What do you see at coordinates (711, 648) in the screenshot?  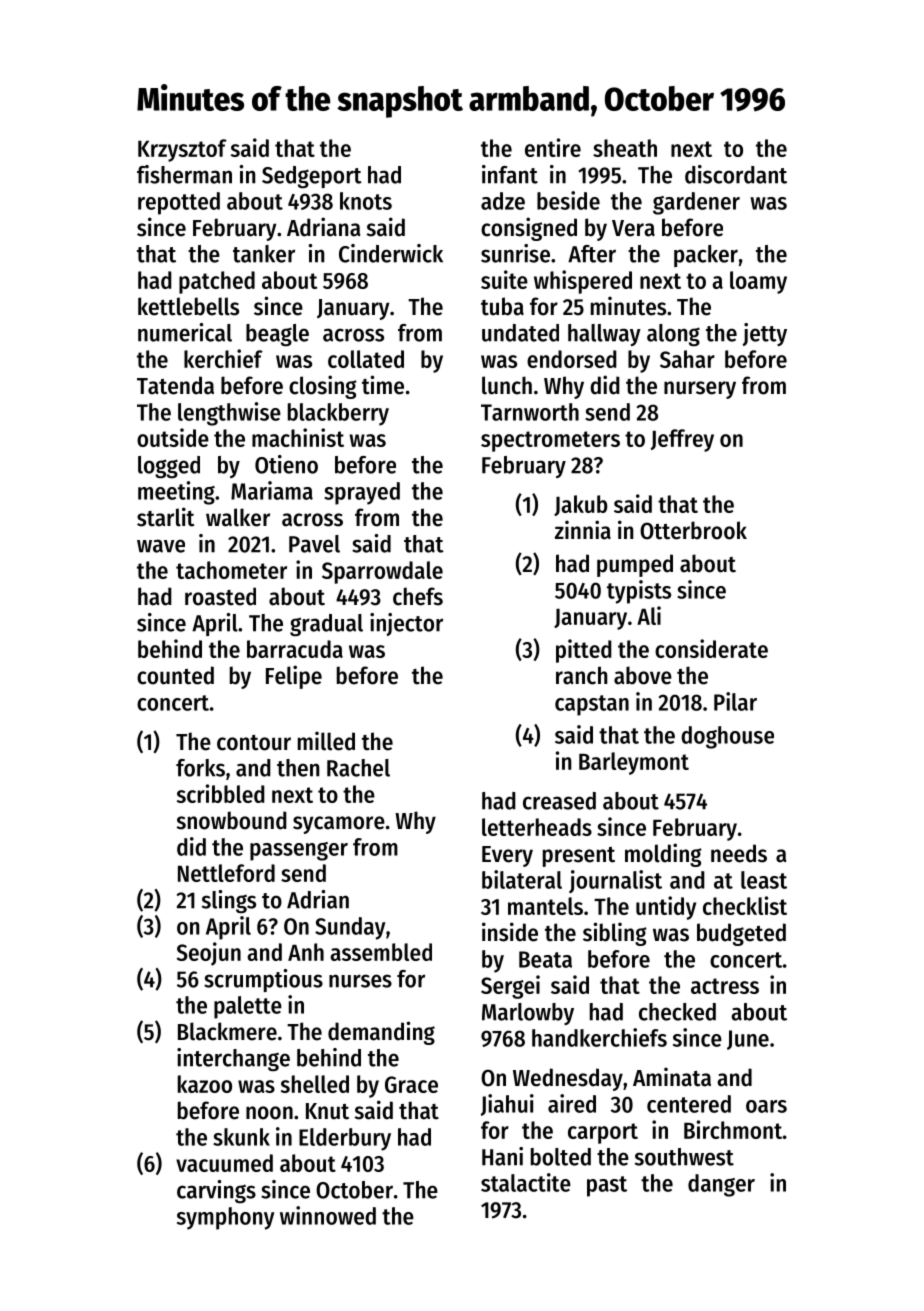 I see `considerate` at bounding box center [711, 648].
